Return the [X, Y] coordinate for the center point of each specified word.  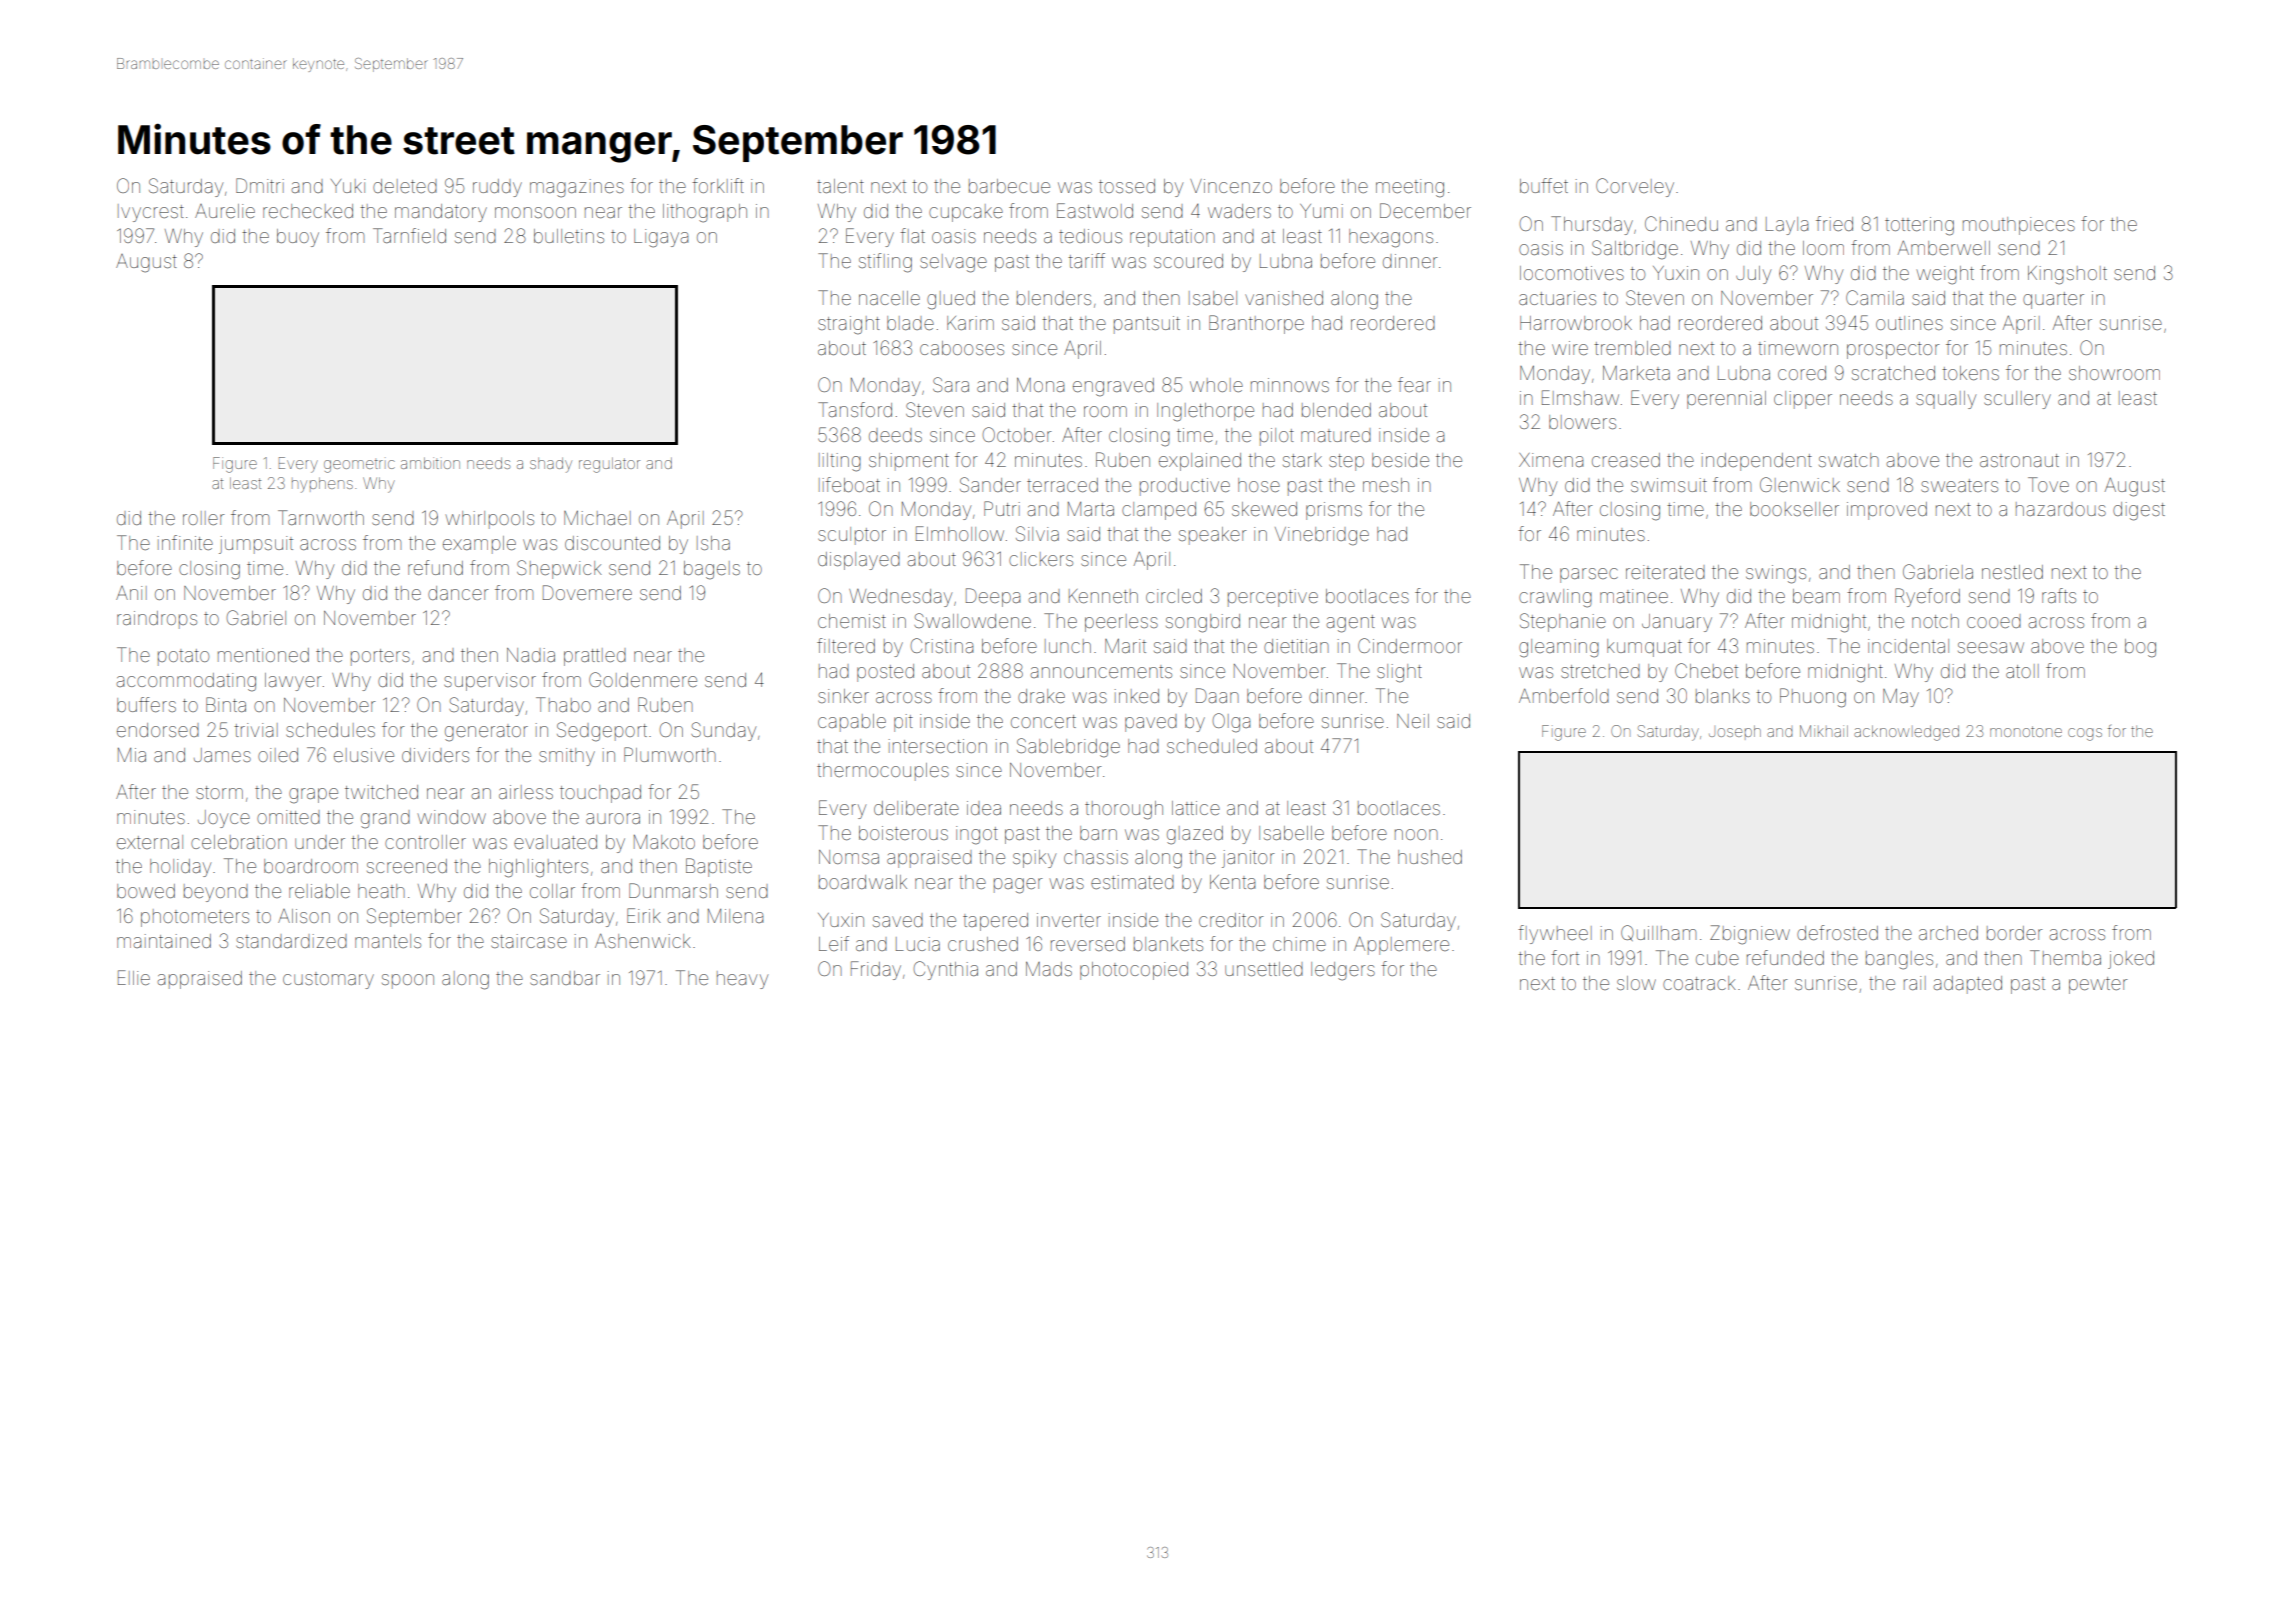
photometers [195, 918]
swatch [1849, 460]
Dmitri [260, 185]
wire [1570, 348]
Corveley [1635, 187]
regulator [609, 465]
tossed [1127, 186]
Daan [1217, 695]
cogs [2085, 734]
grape [313, 796]
